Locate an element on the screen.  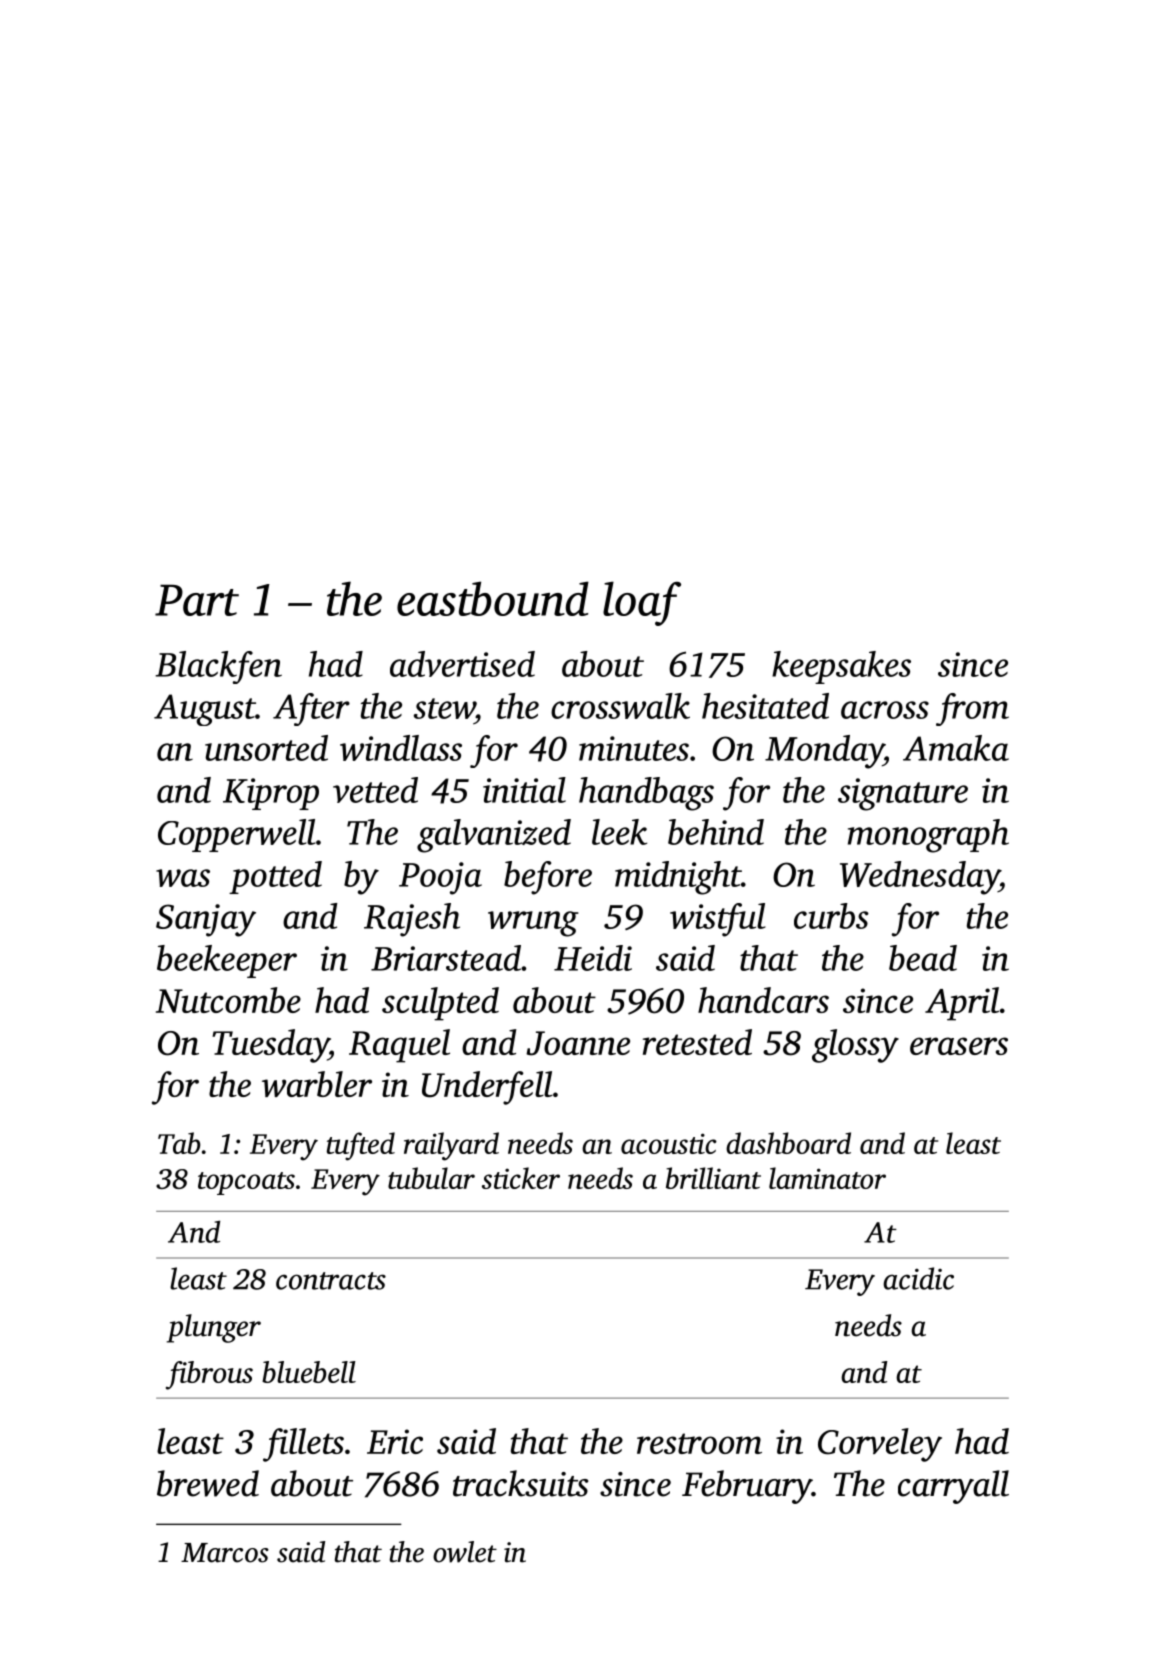
was is located at coordinates (183, 878).
